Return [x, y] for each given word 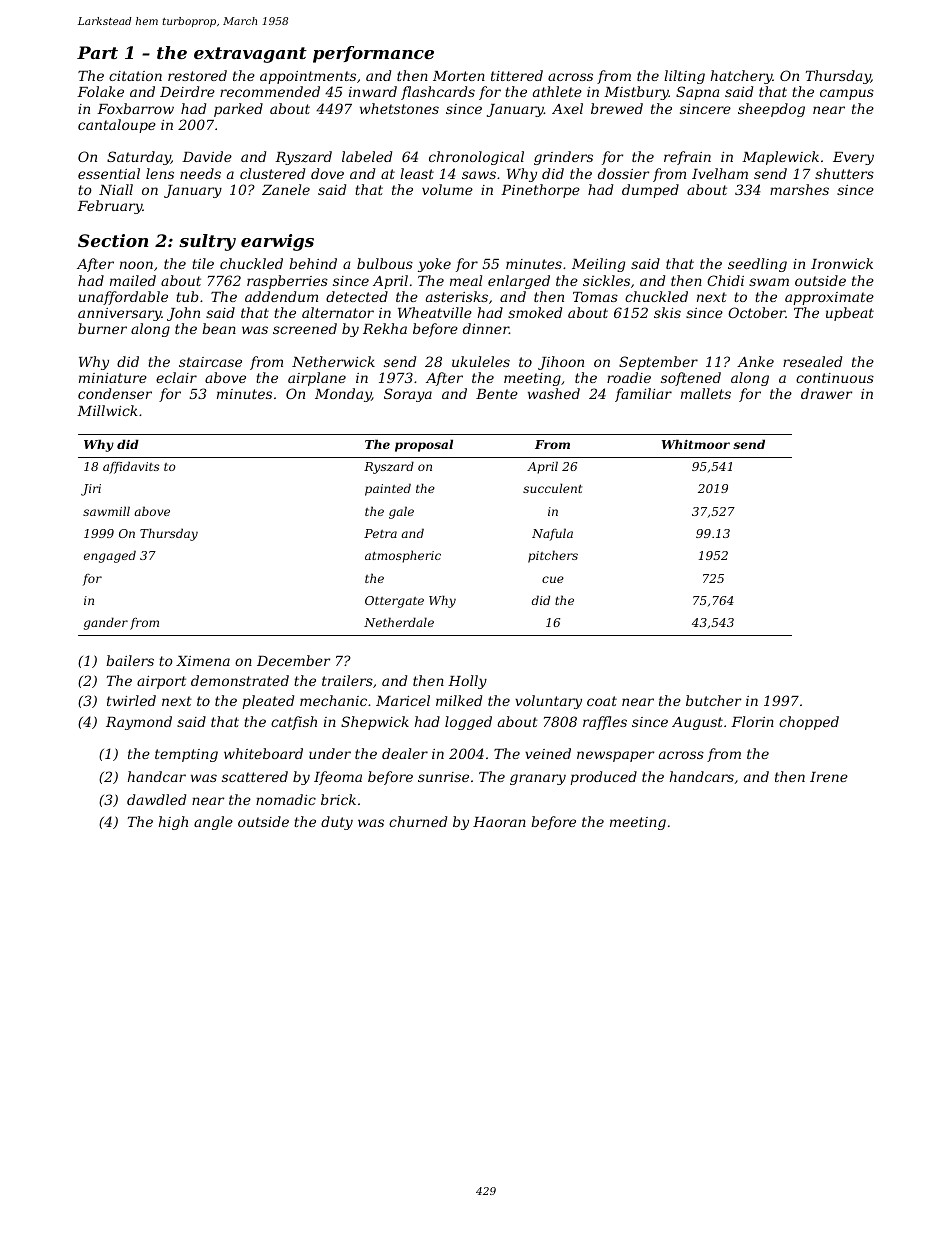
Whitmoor [696, 444]
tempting [186, 755]
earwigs [277, 242]
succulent [552, 488]
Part [97, 52]
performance [373, 54]
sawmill [106, 511]
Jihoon [561, 363]
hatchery [742, 77]
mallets [706, 393]
